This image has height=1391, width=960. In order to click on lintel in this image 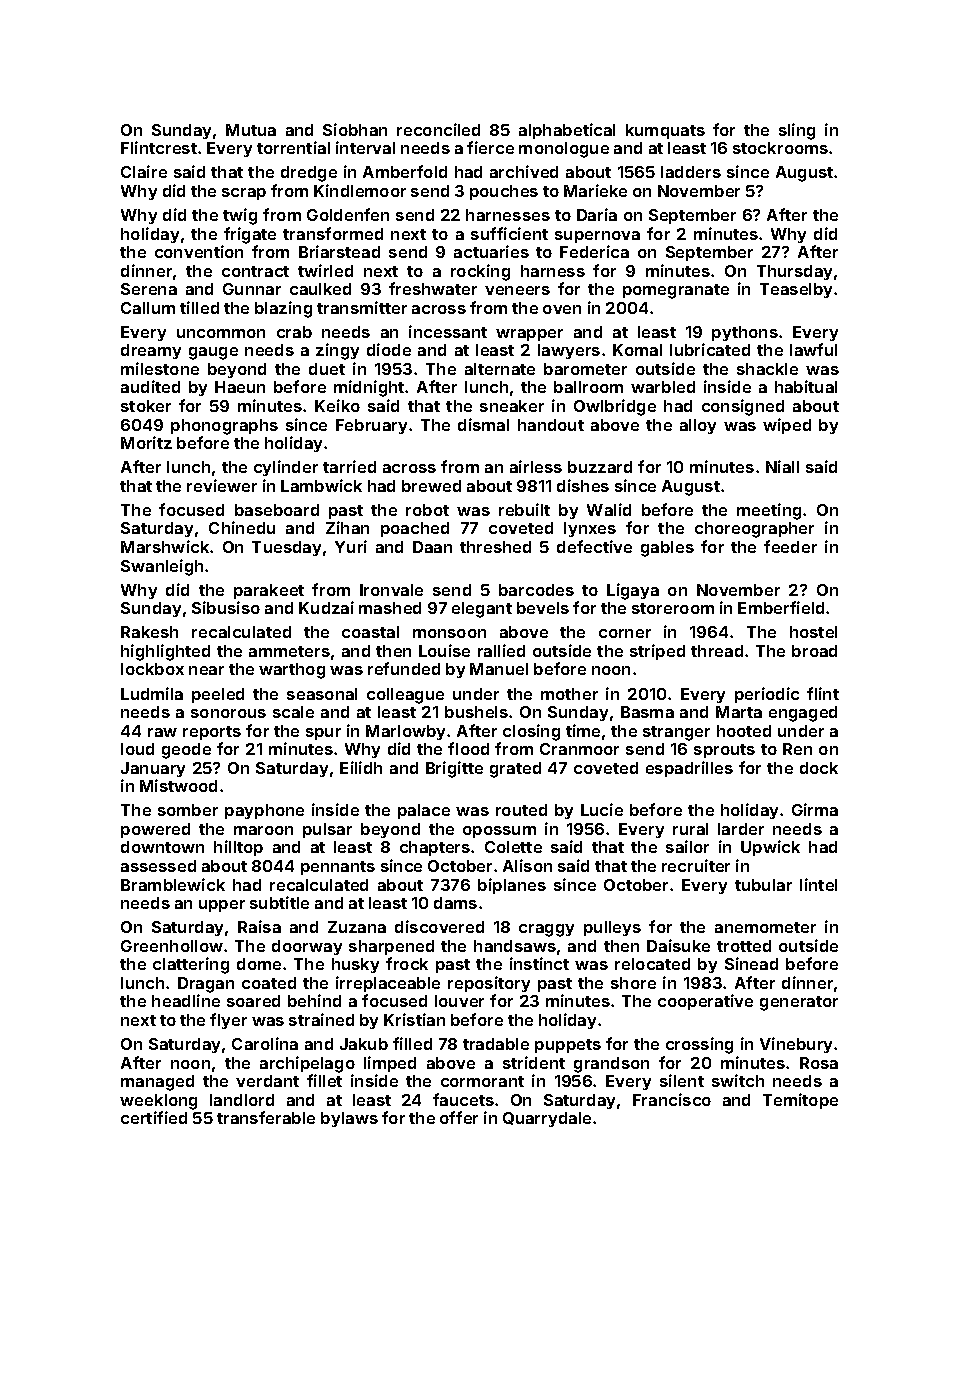, I will do `click(818, 884)`.
